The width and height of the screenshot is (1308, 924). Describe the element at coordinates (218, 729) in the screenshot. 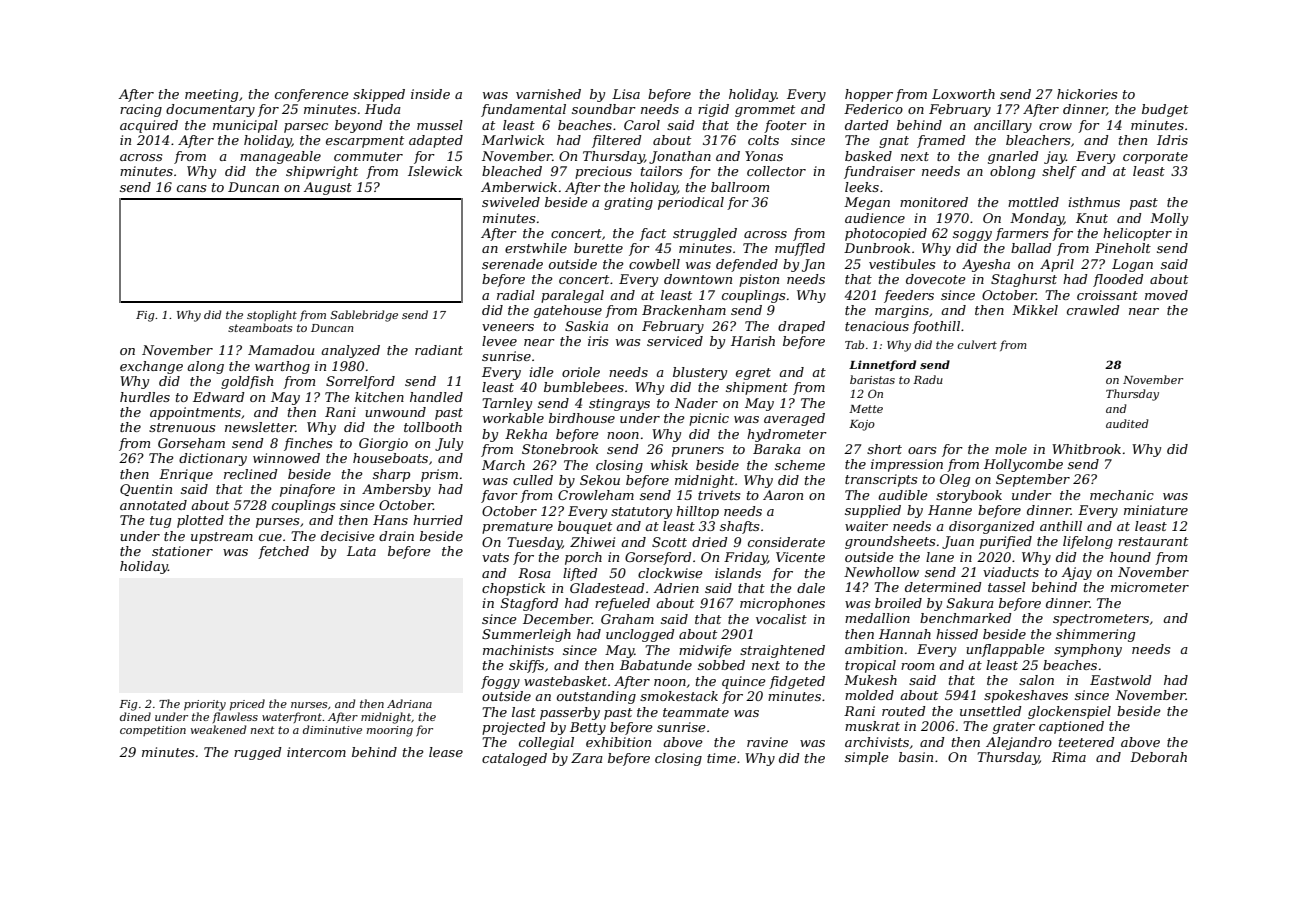

I see `weakened` at that location.
